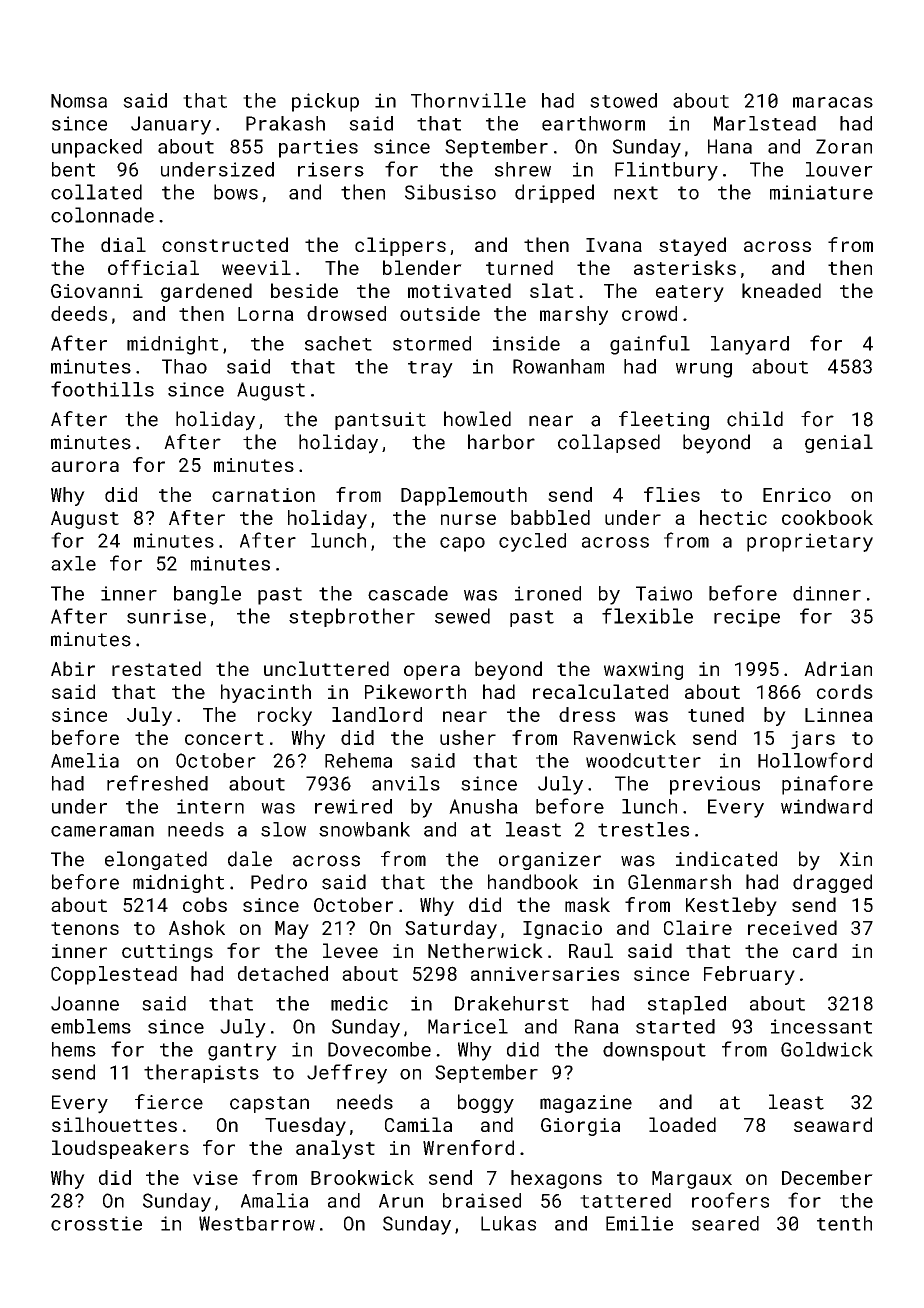 The height and width of the screenshot is (1308, 924). I want to click on official, so click(153, 267).
